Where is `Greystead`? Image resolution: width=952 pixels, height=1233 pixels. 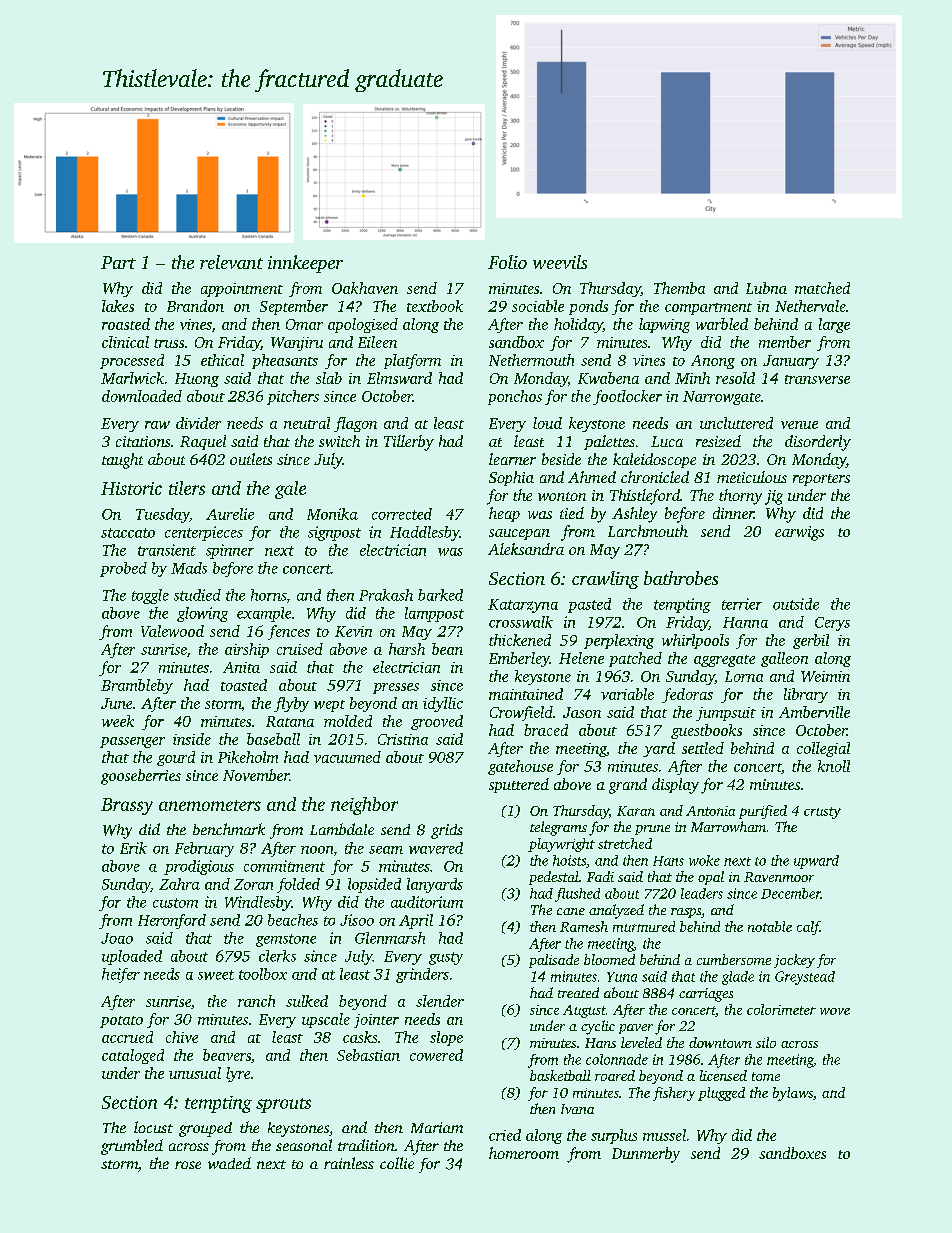
Greystead is located at coordinates (805, 978).
